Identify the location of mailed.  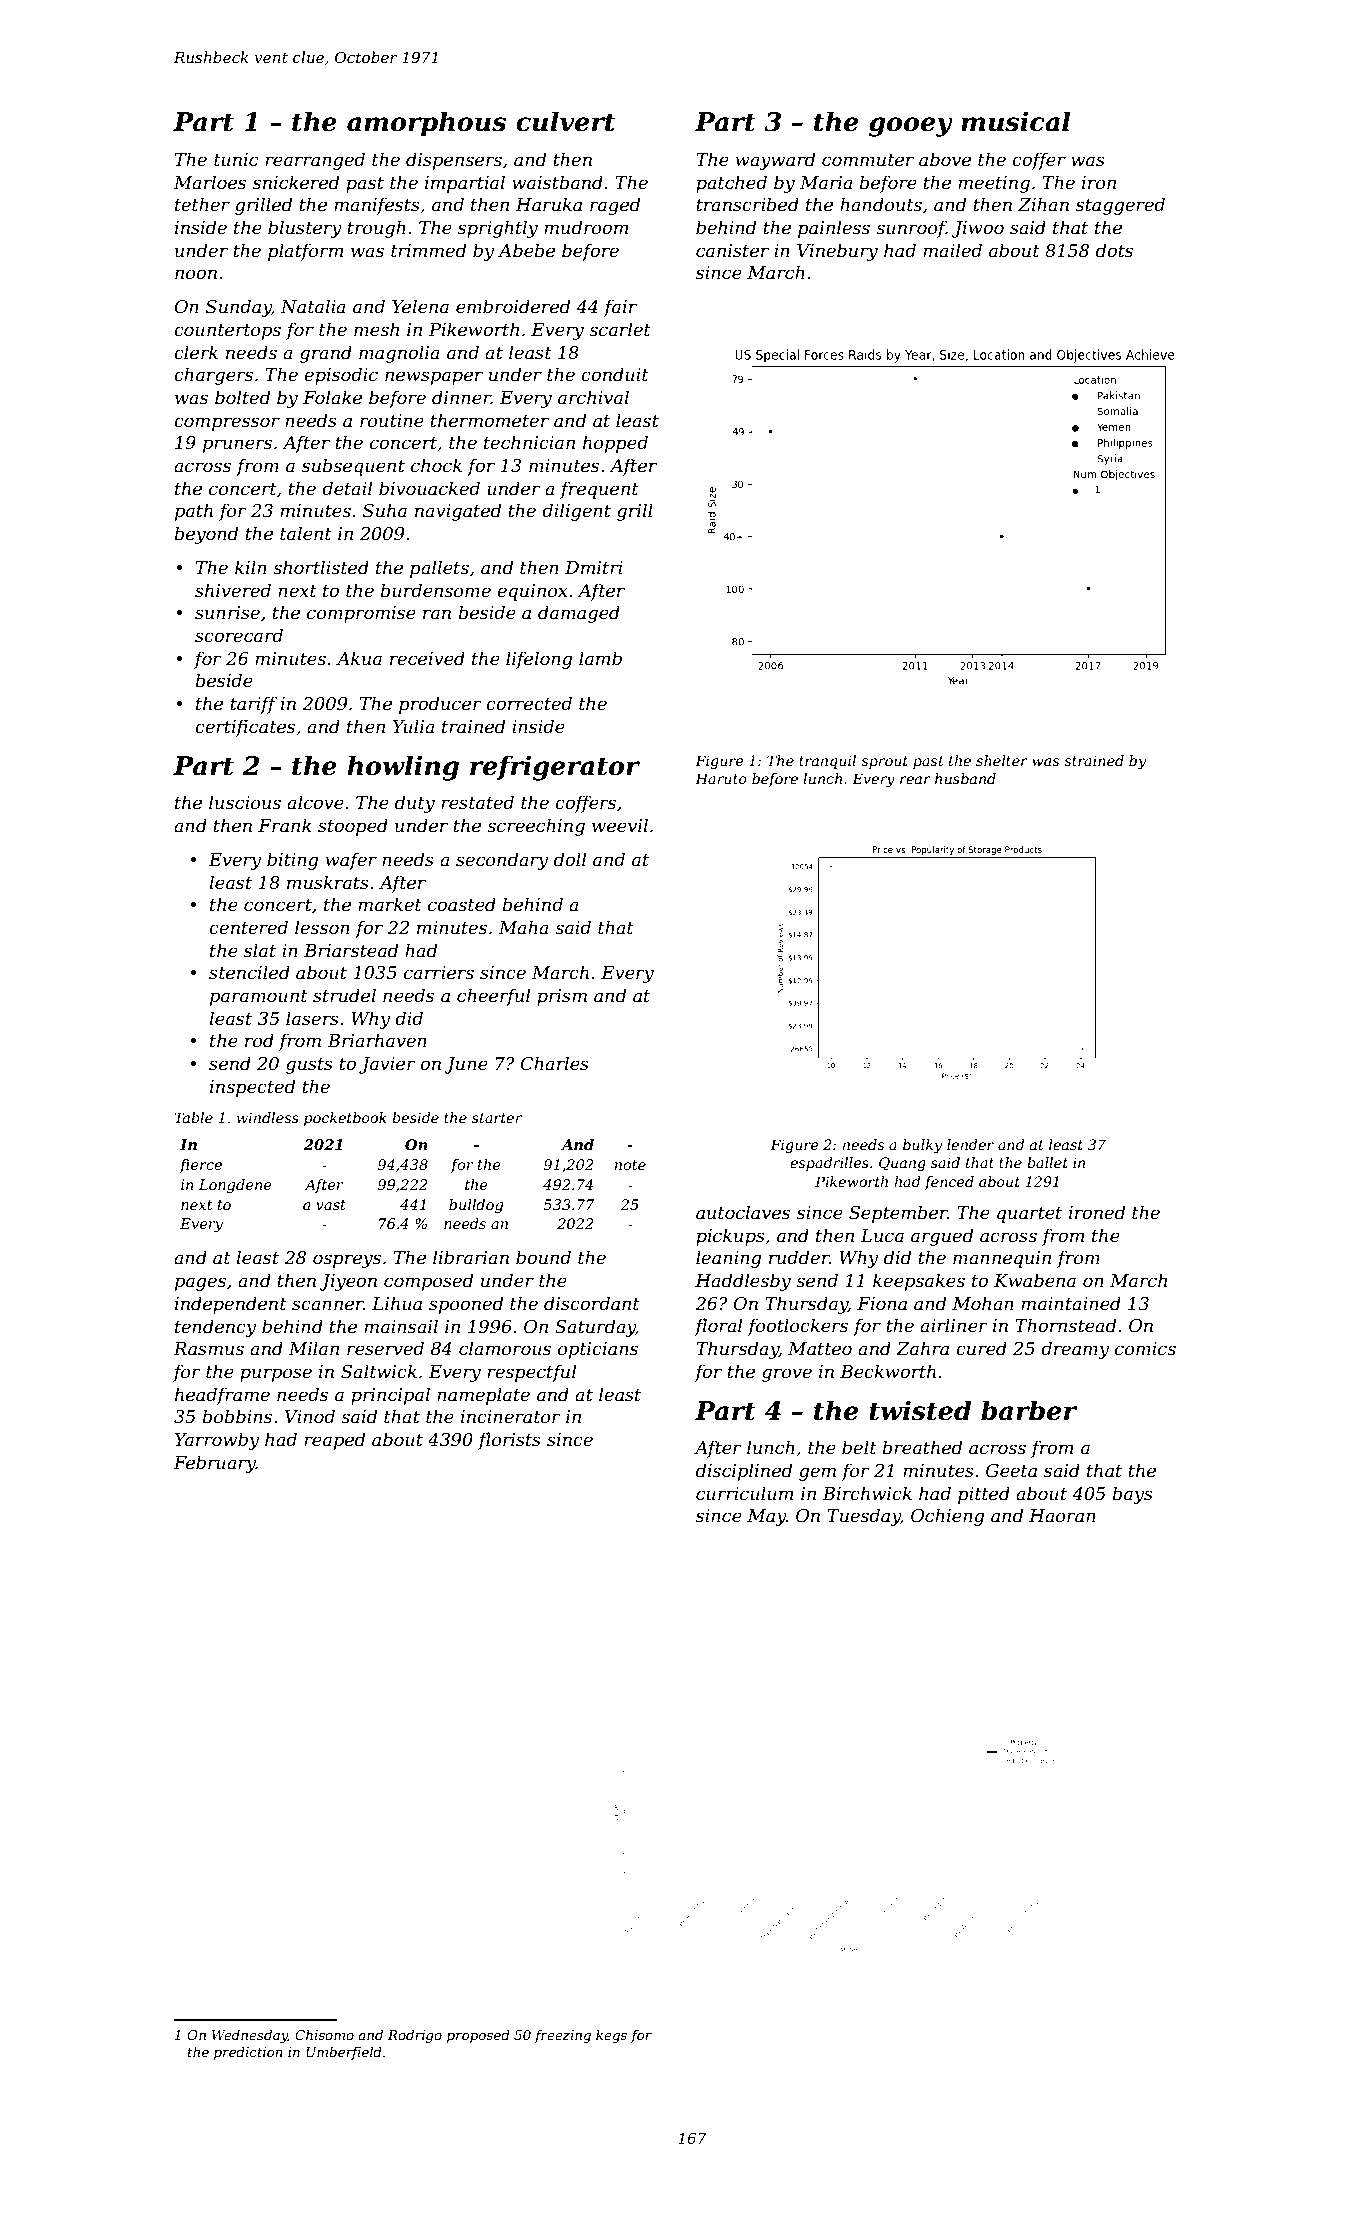
(952, 250).
